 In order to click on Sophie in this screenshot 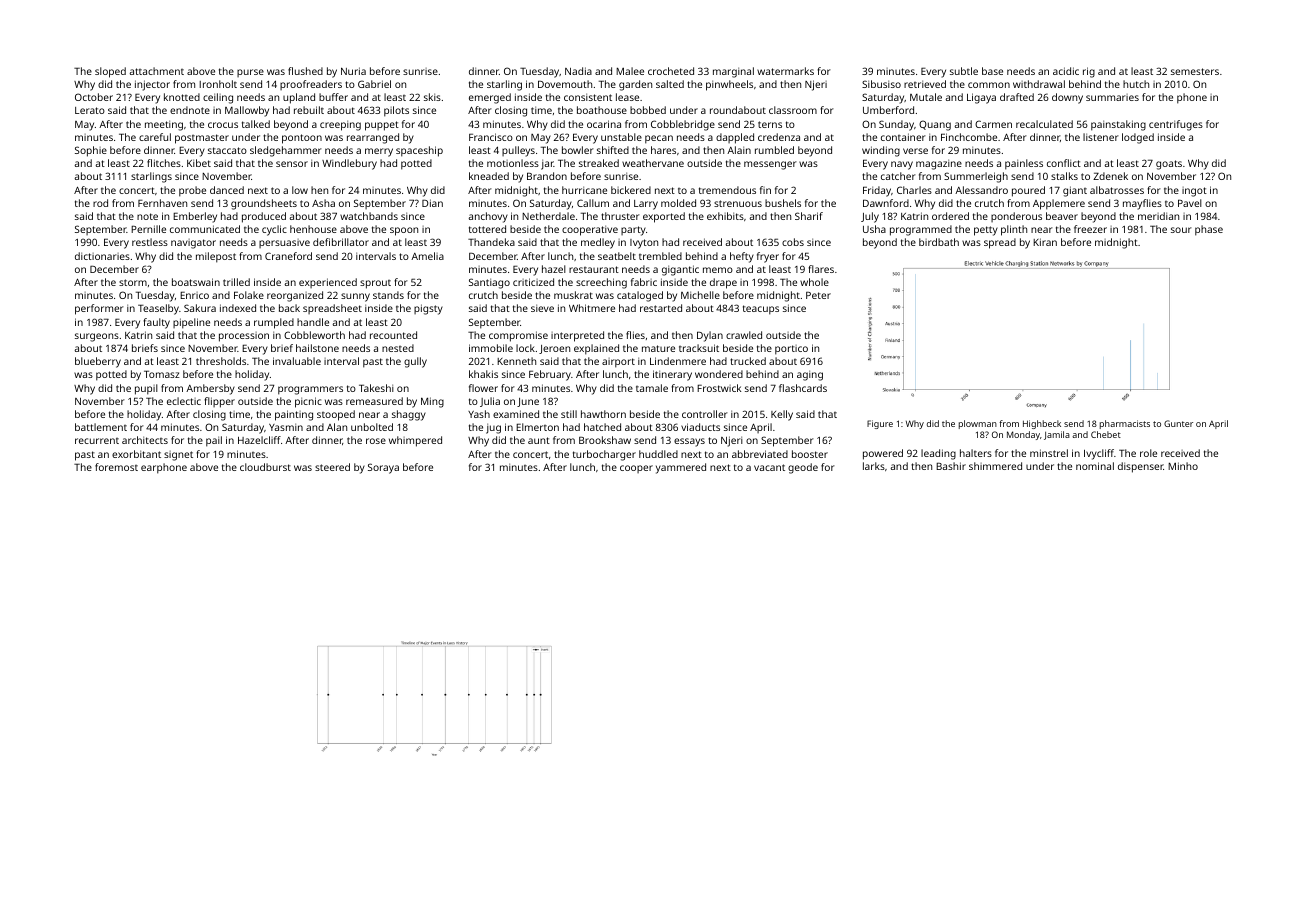, I will do `click(91, 151)`.
